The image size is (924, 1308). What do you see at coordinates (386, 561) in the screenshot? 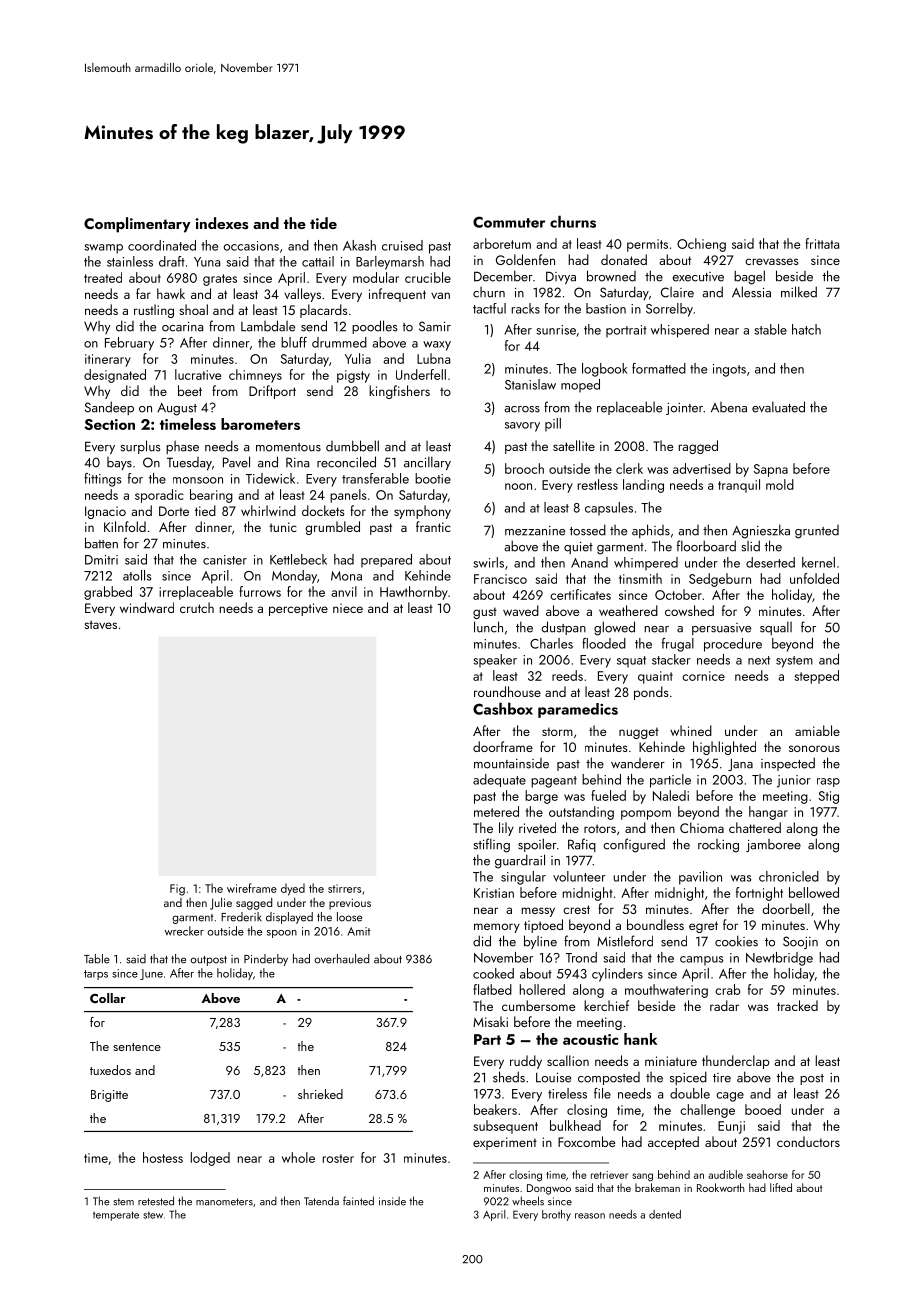
I see `prepared` at bounding box center [386, 561].
